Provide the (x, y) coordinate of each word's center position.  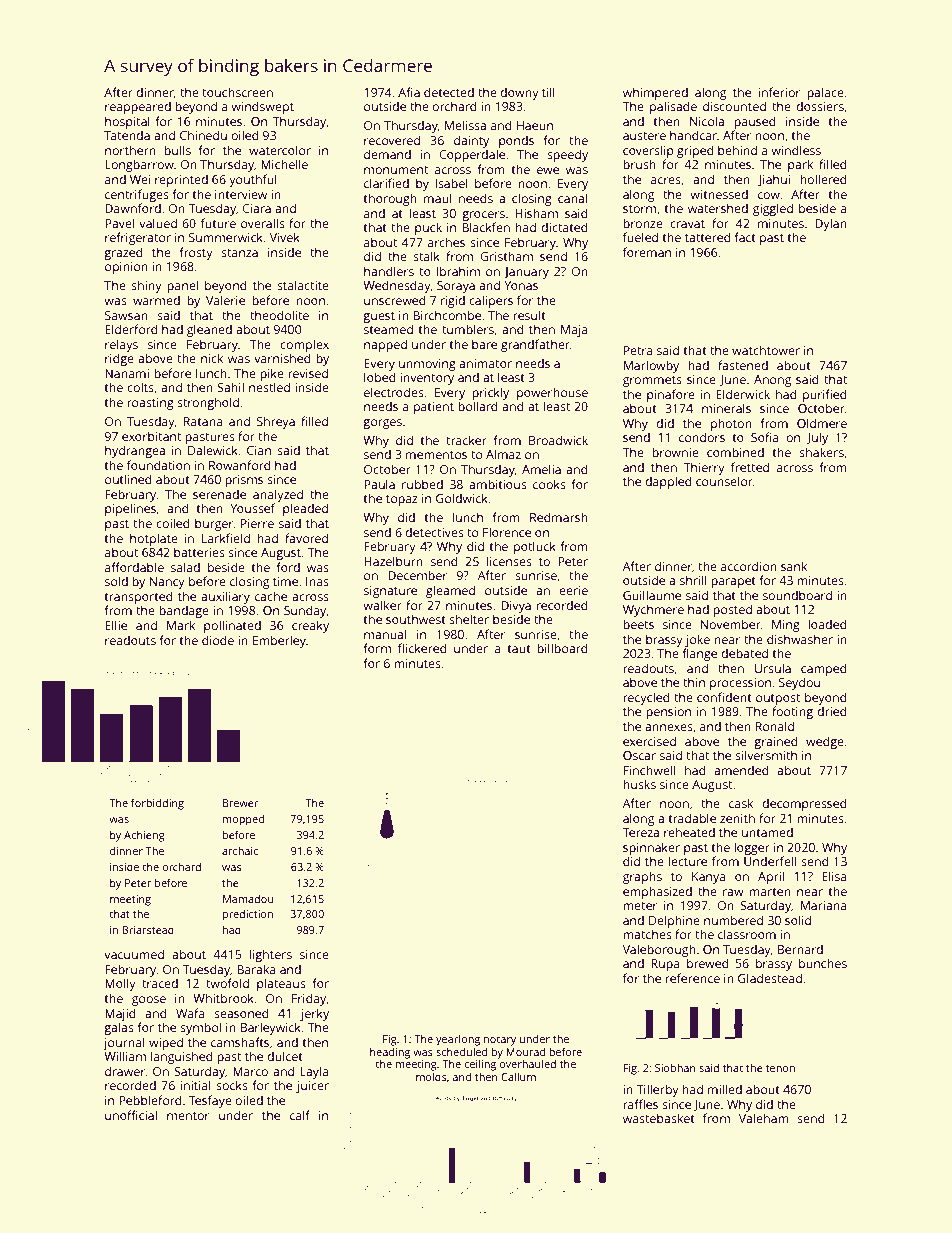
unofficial (131, 1115)
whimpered (655, 93)
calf (300, 1115)
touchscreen (237, 92)
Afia (409, 92)
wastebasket (659, 1118)
